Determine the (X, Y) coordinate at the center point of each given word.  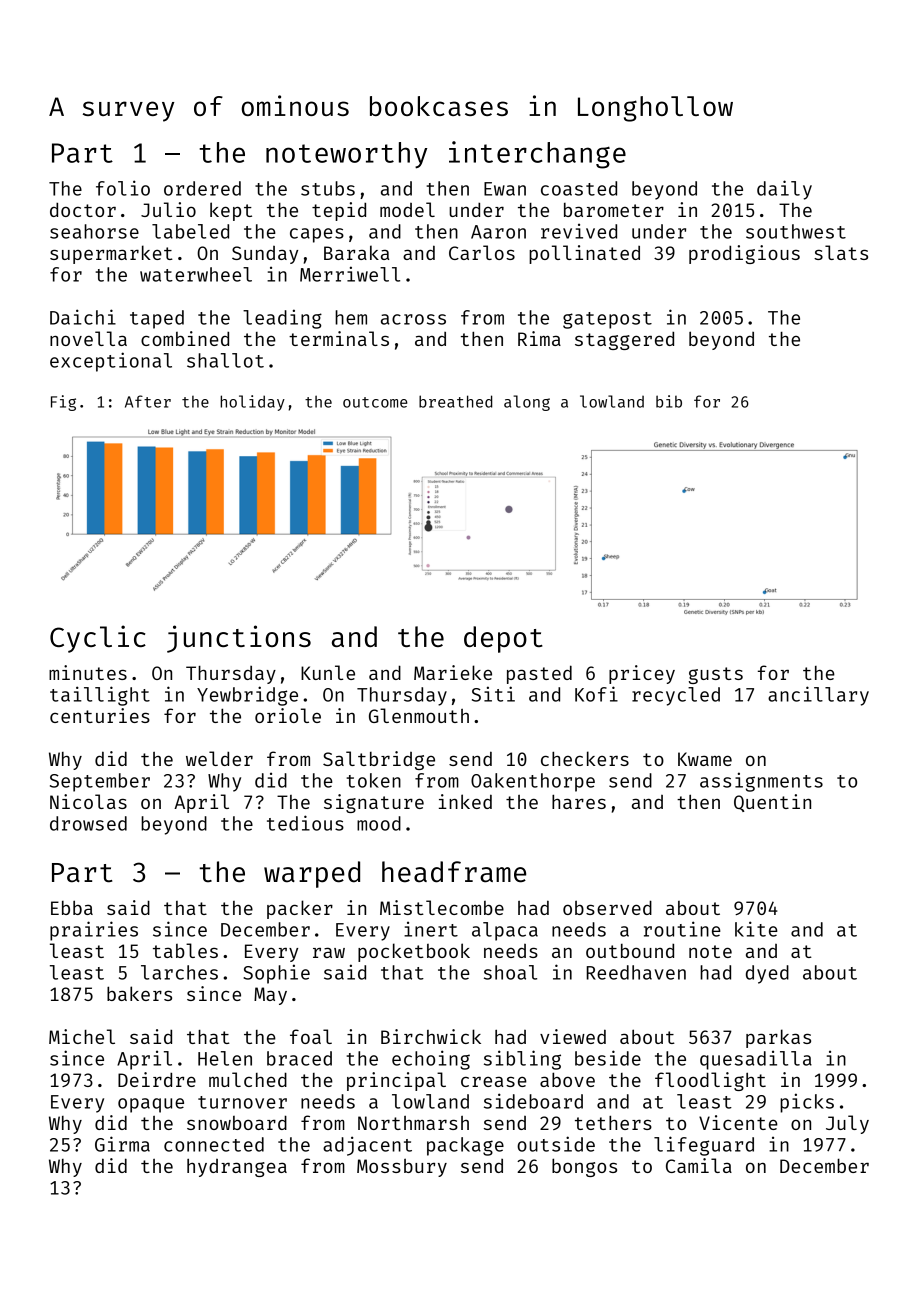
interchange (537, 155)
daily (784, 190)
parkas (778, 1038)
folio (123, 188)
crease (494, 1081)
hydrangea (237, 1168)
